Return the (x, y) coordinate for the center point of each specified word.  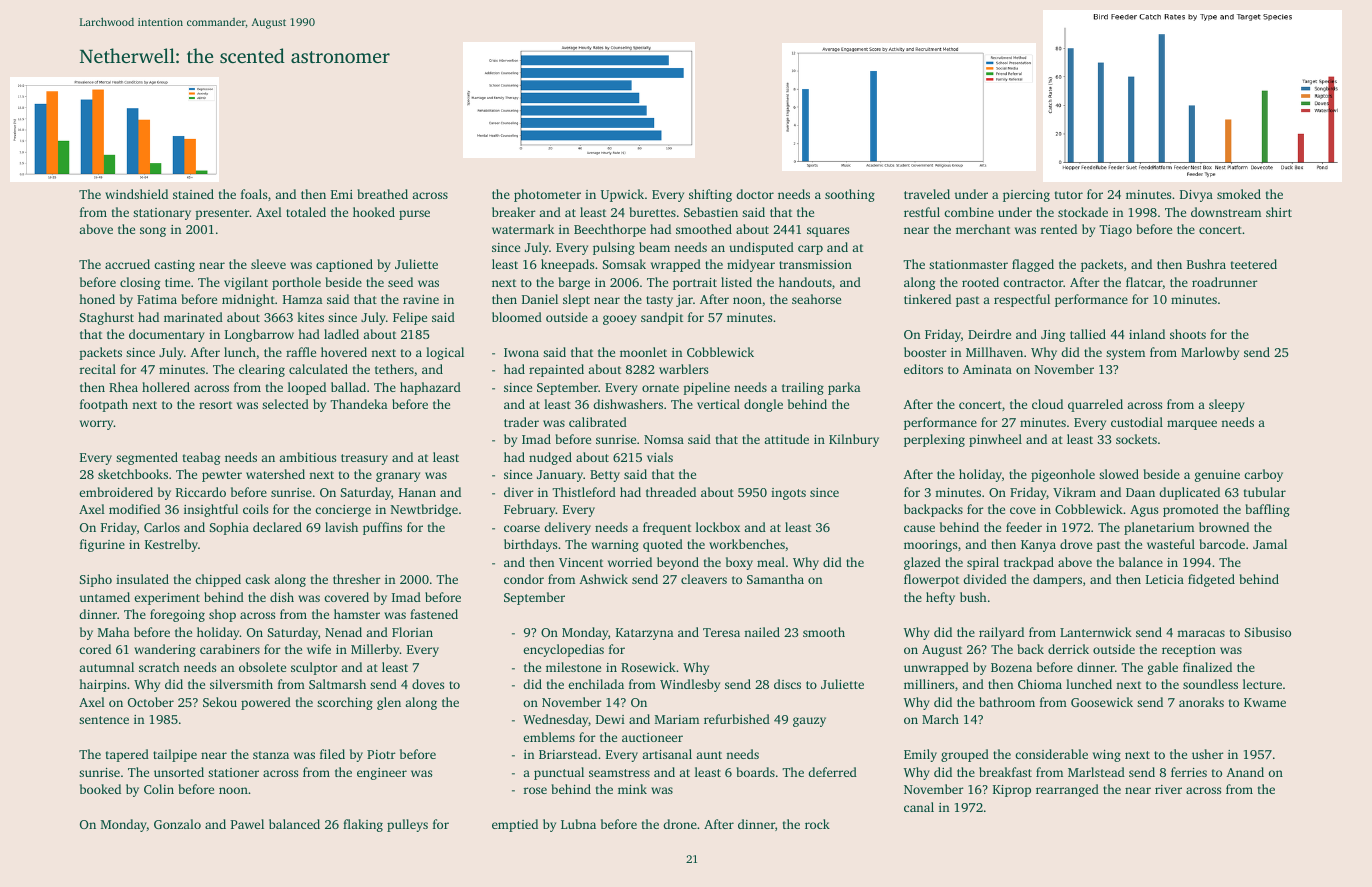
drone (680, 824)
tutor (1069, 195)
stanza (271, 755)
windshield (136, 194)
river (1168, 789)
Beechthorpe (610, 230)
